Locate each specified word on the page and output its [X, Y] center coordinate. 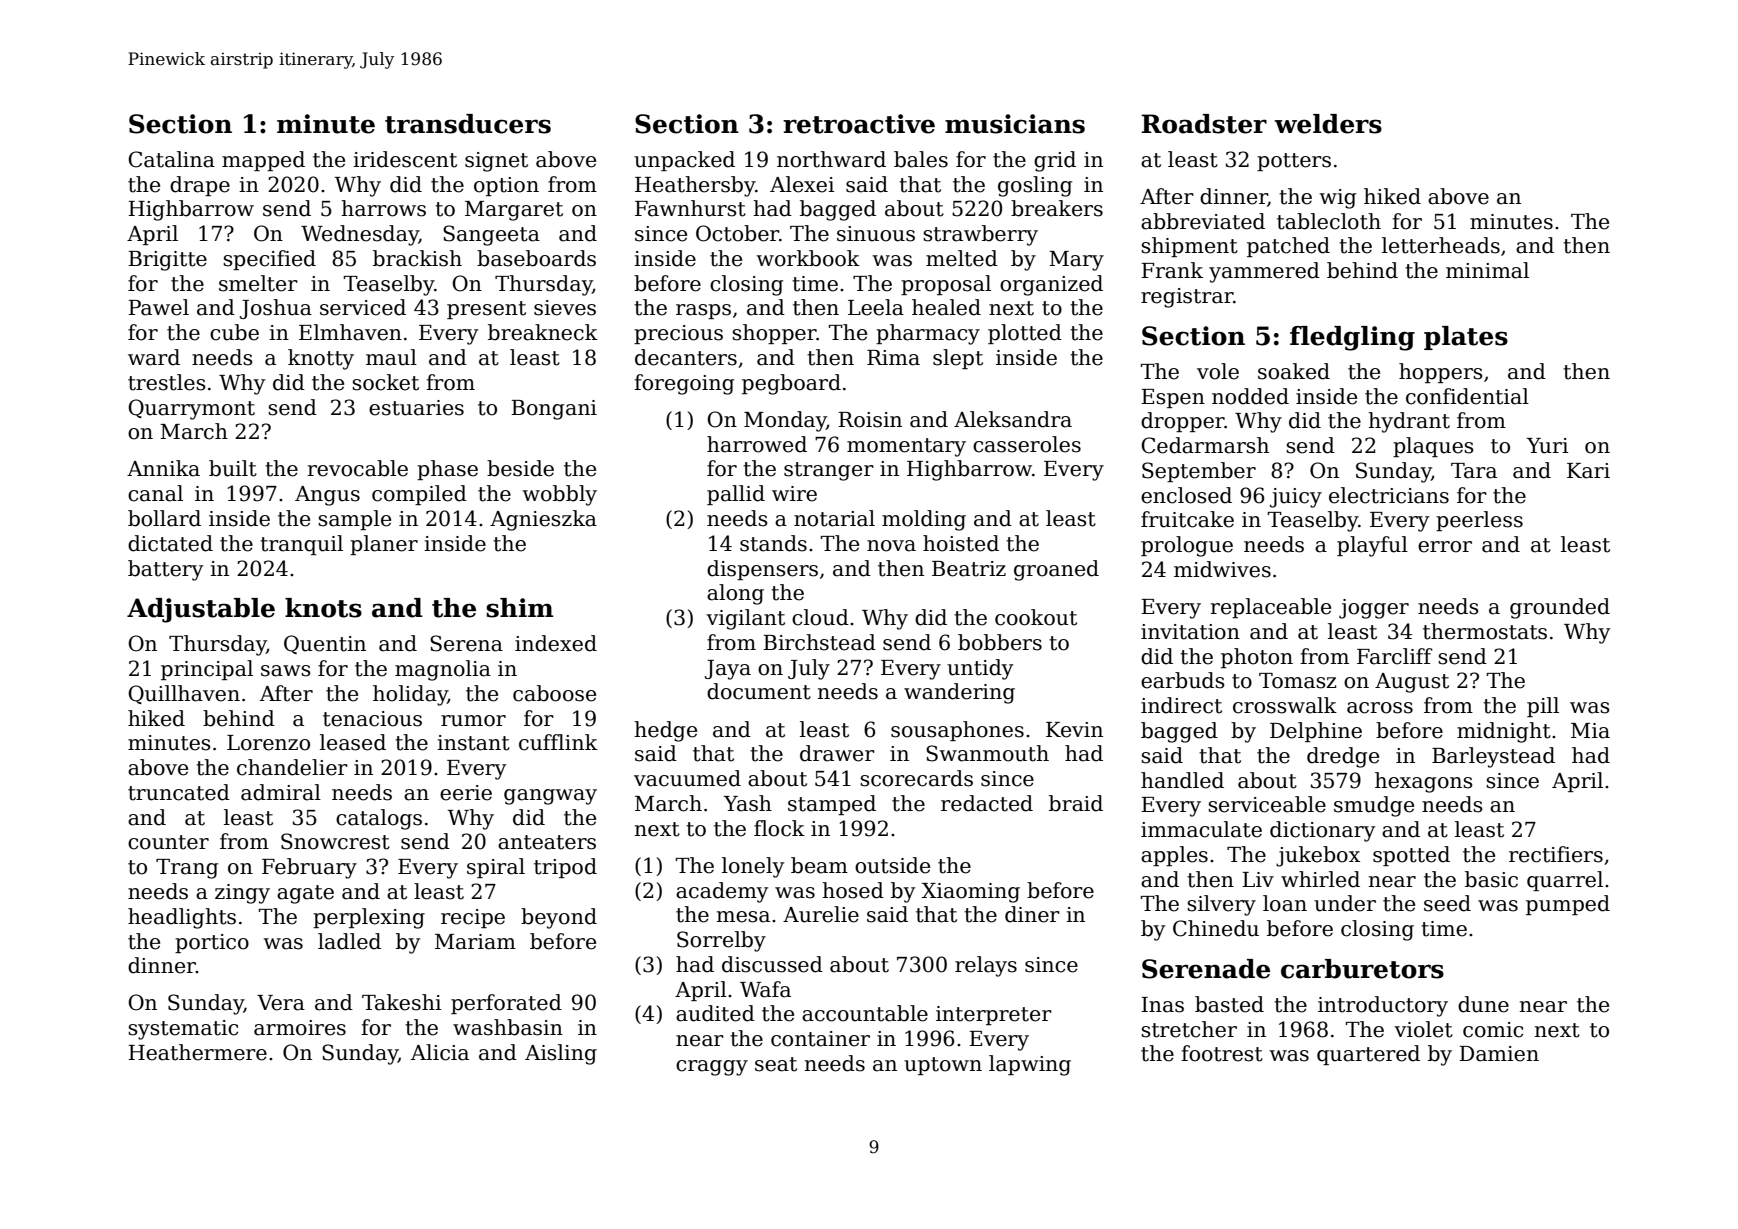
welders [1328, 124]
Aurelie [821, 914]
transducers [468, 124]
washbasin [508, 1027]
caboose [554, 693]
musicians [1015, 124]
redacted [987, 803]
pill [1543, 707]
